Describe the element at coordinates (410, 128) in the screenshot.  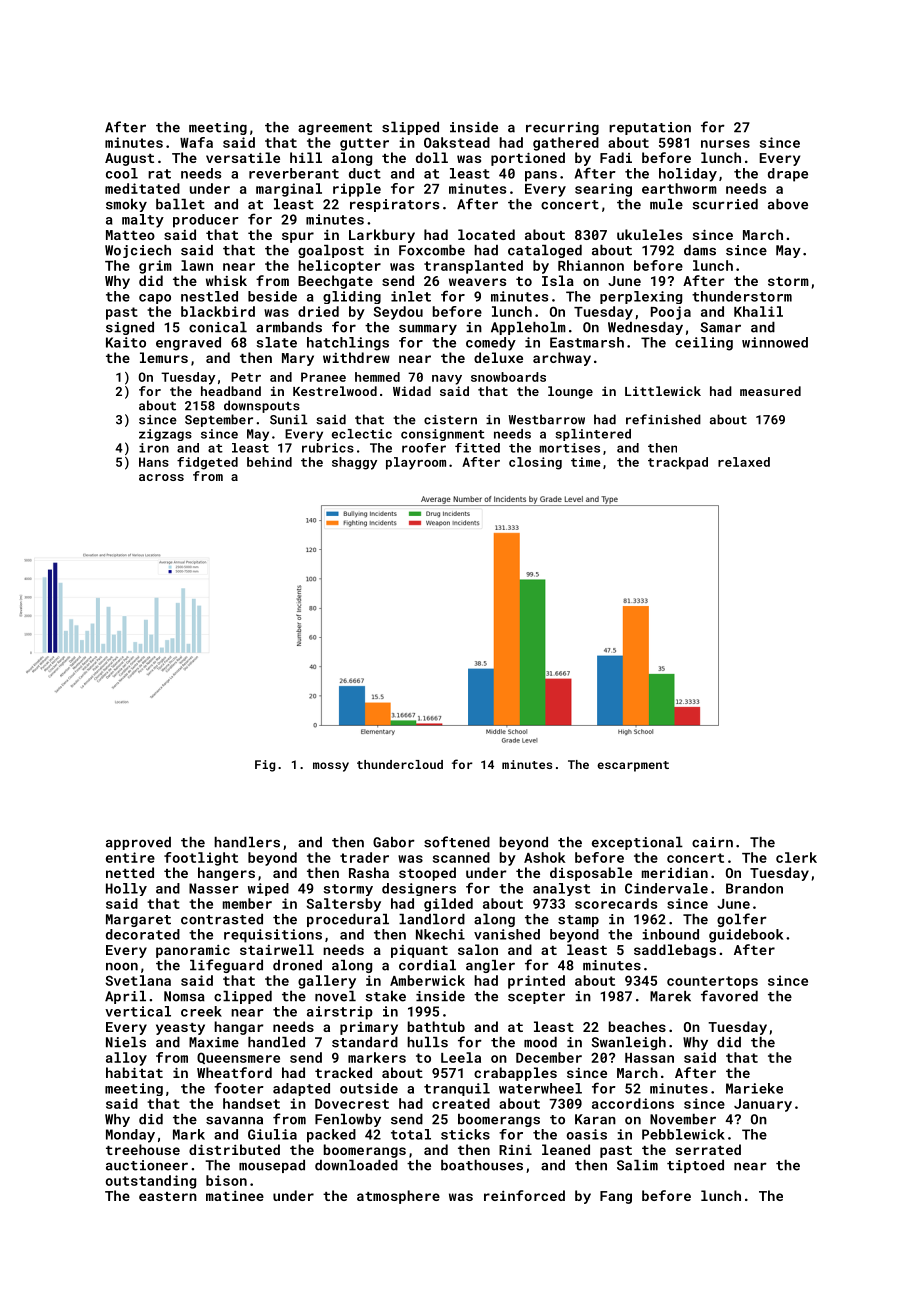
I see `slipped` at that location.
